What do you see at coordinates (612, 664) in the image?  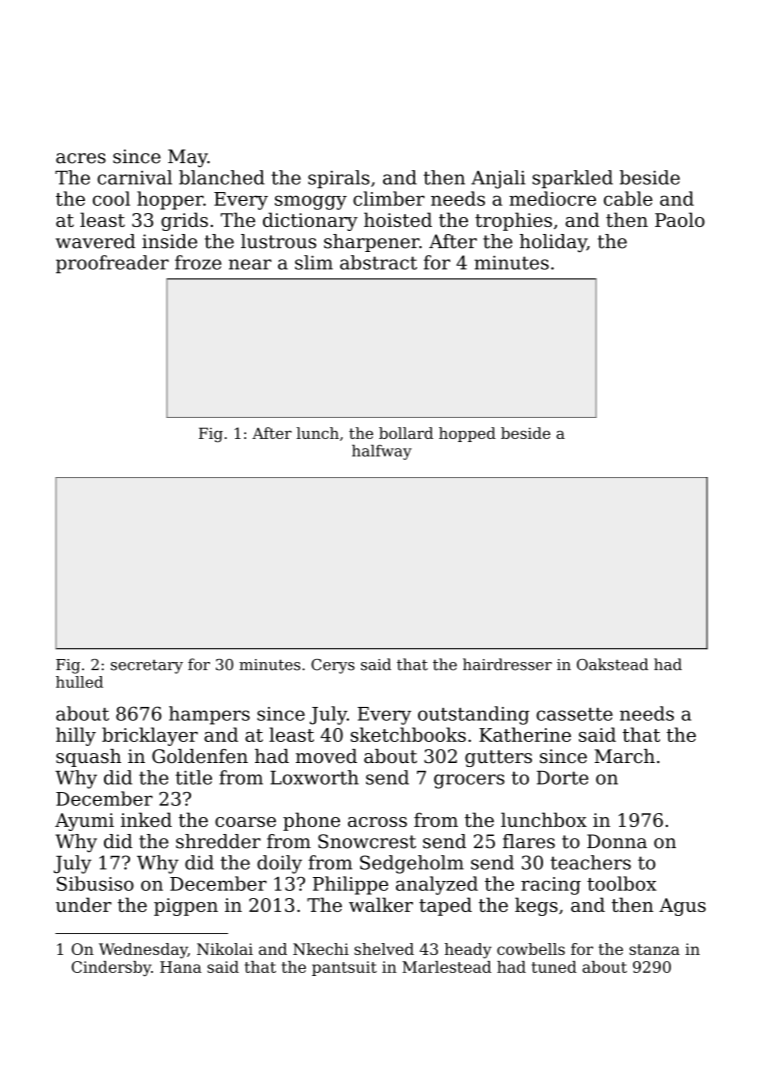 I see `Oakstead` at bounding box center [612, 664].
